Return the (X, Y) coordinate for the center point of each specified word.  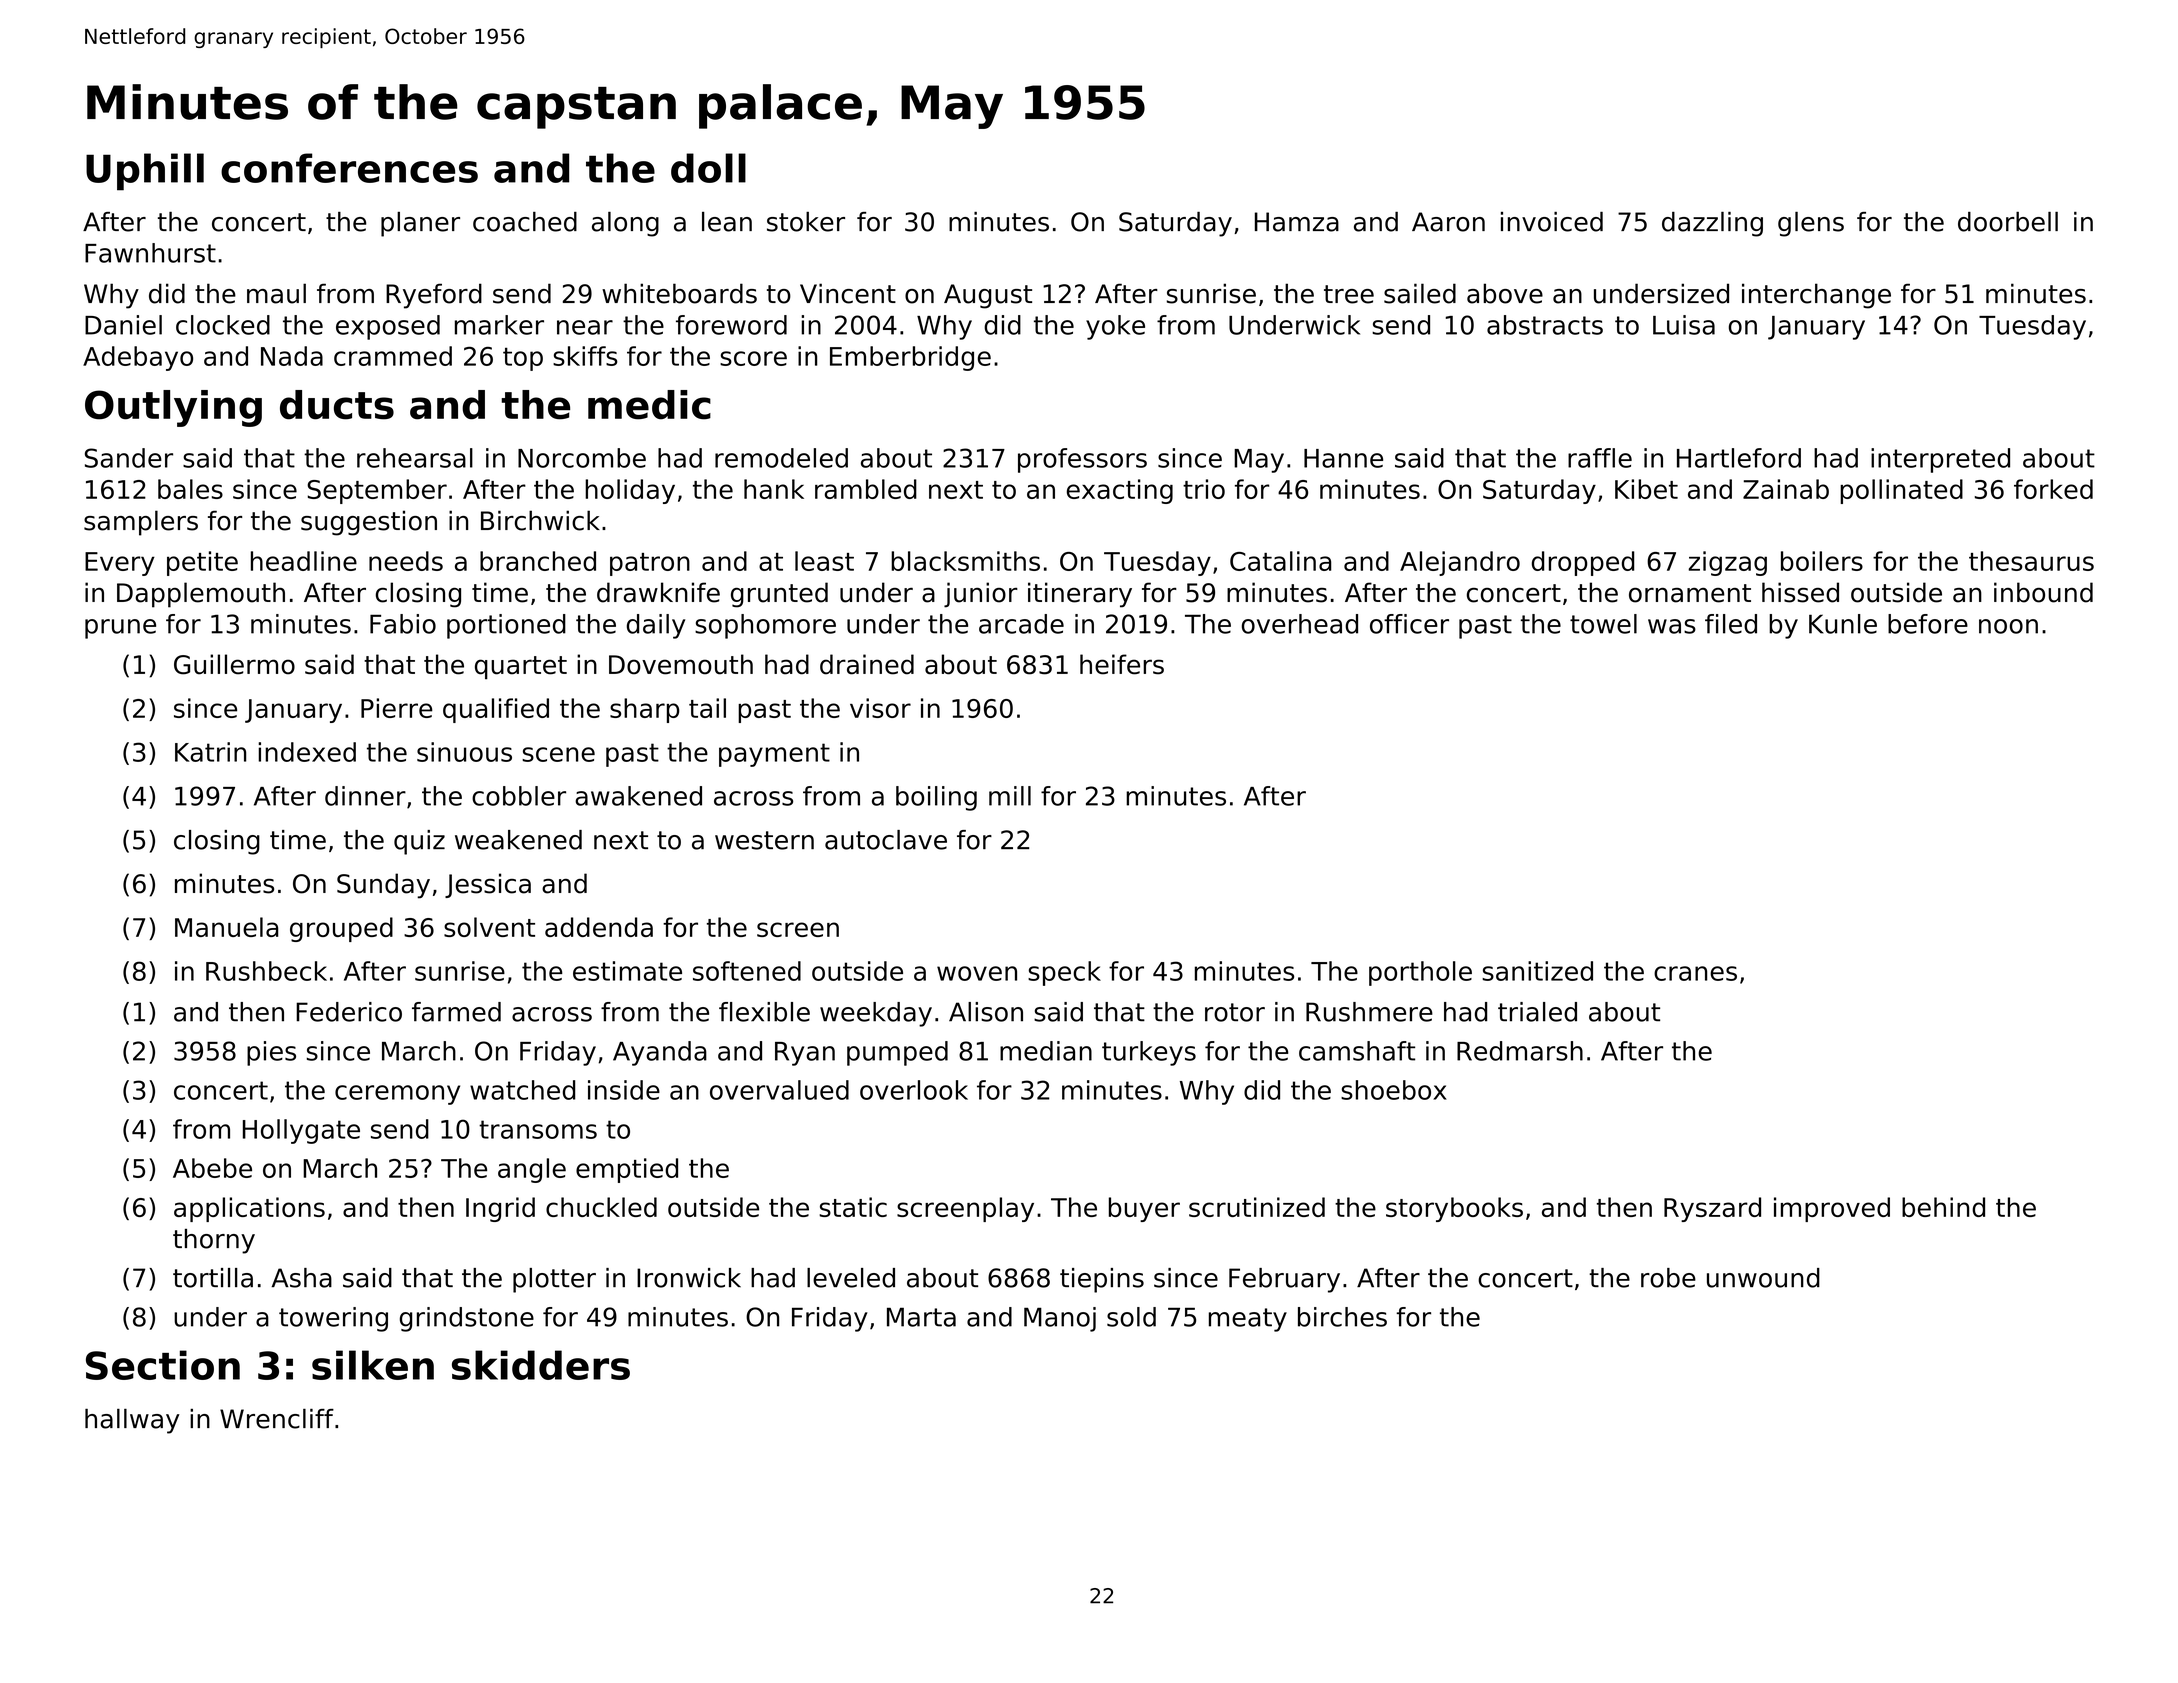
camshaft (1357, 1051)
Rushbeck (266, 971)
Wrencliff (277, 1419)
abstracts (1545, 325)
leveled (851, 1278)
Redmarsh (1520, 1051)
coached (525, 222)
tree (1349, 294)
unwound (1763, 1278)
